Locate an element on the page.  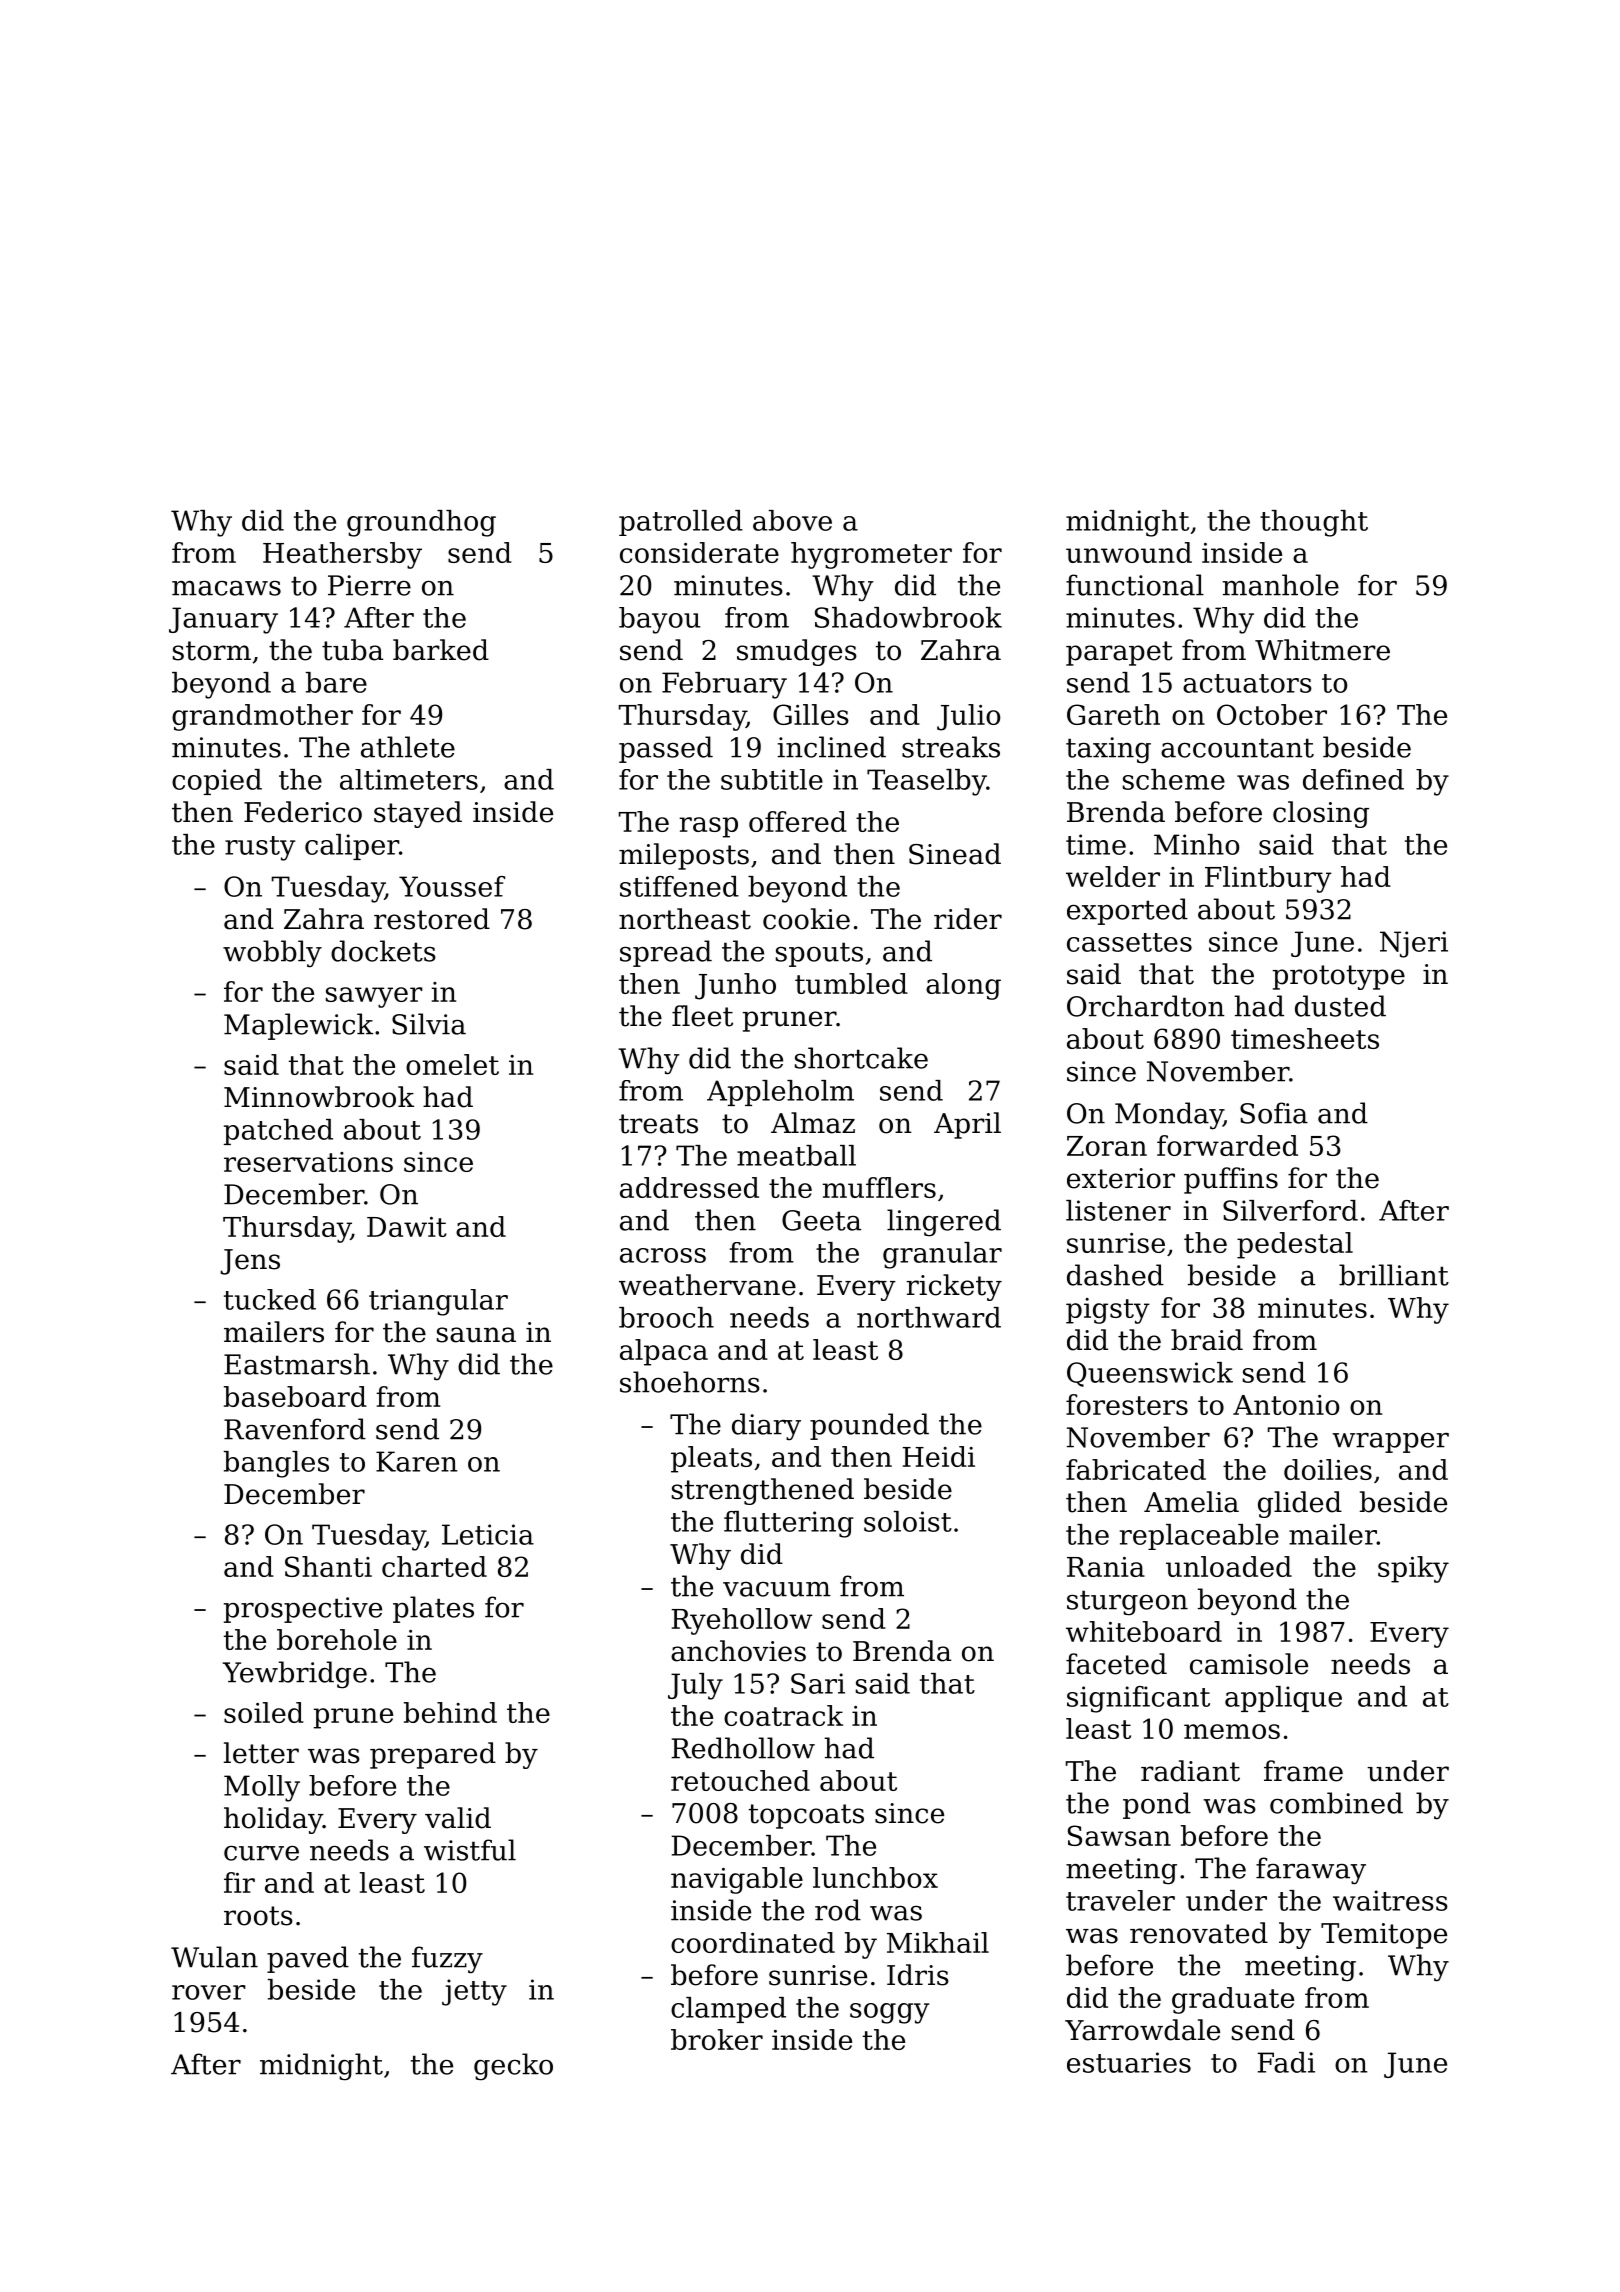
gecko is located at coordinates (513, 2067).
